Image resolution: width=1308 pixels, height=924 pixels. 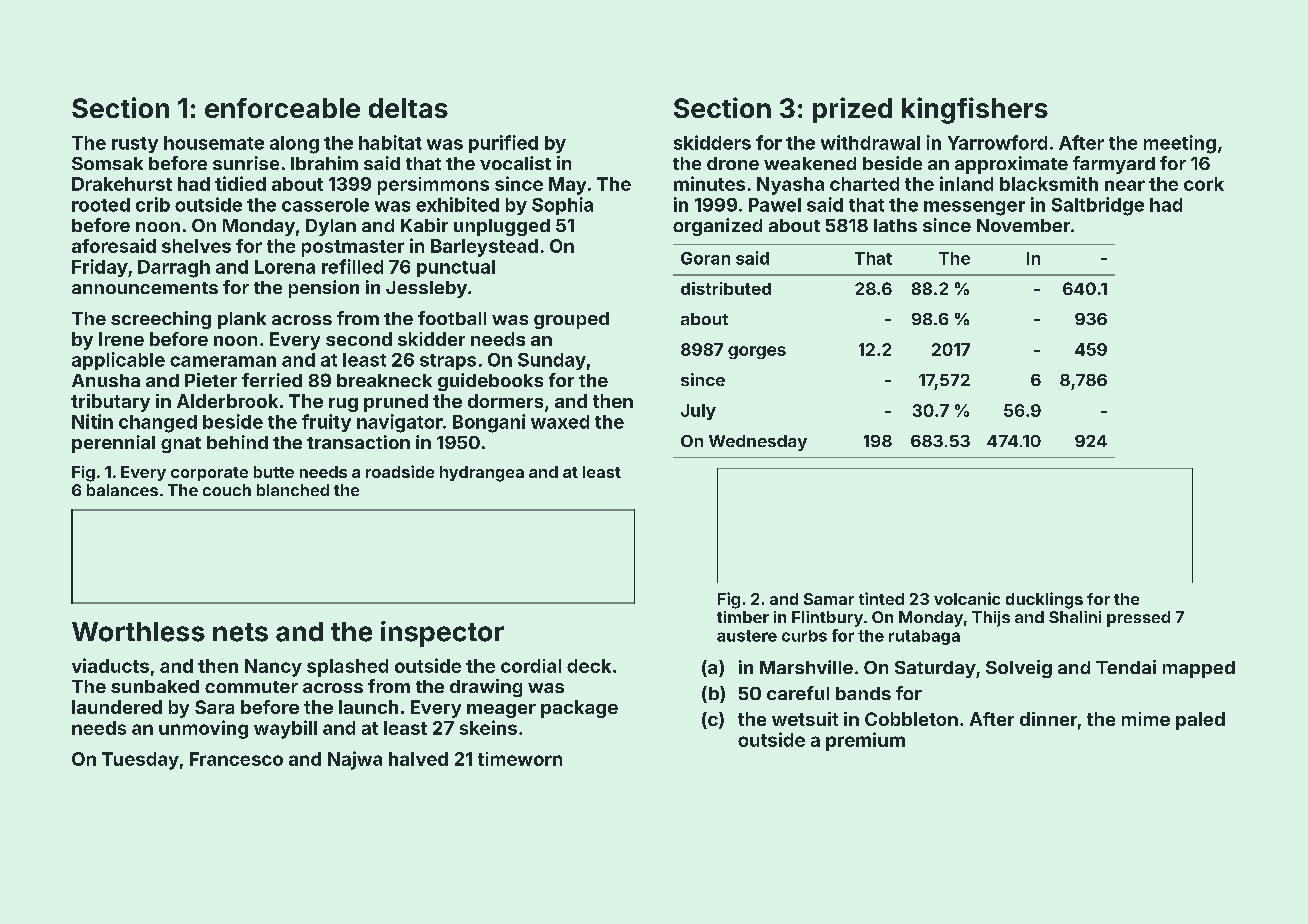 What do you see at coordinates (1146, 719) in the screenshot?
I see `mime` at bounding box center [1146, 719].
